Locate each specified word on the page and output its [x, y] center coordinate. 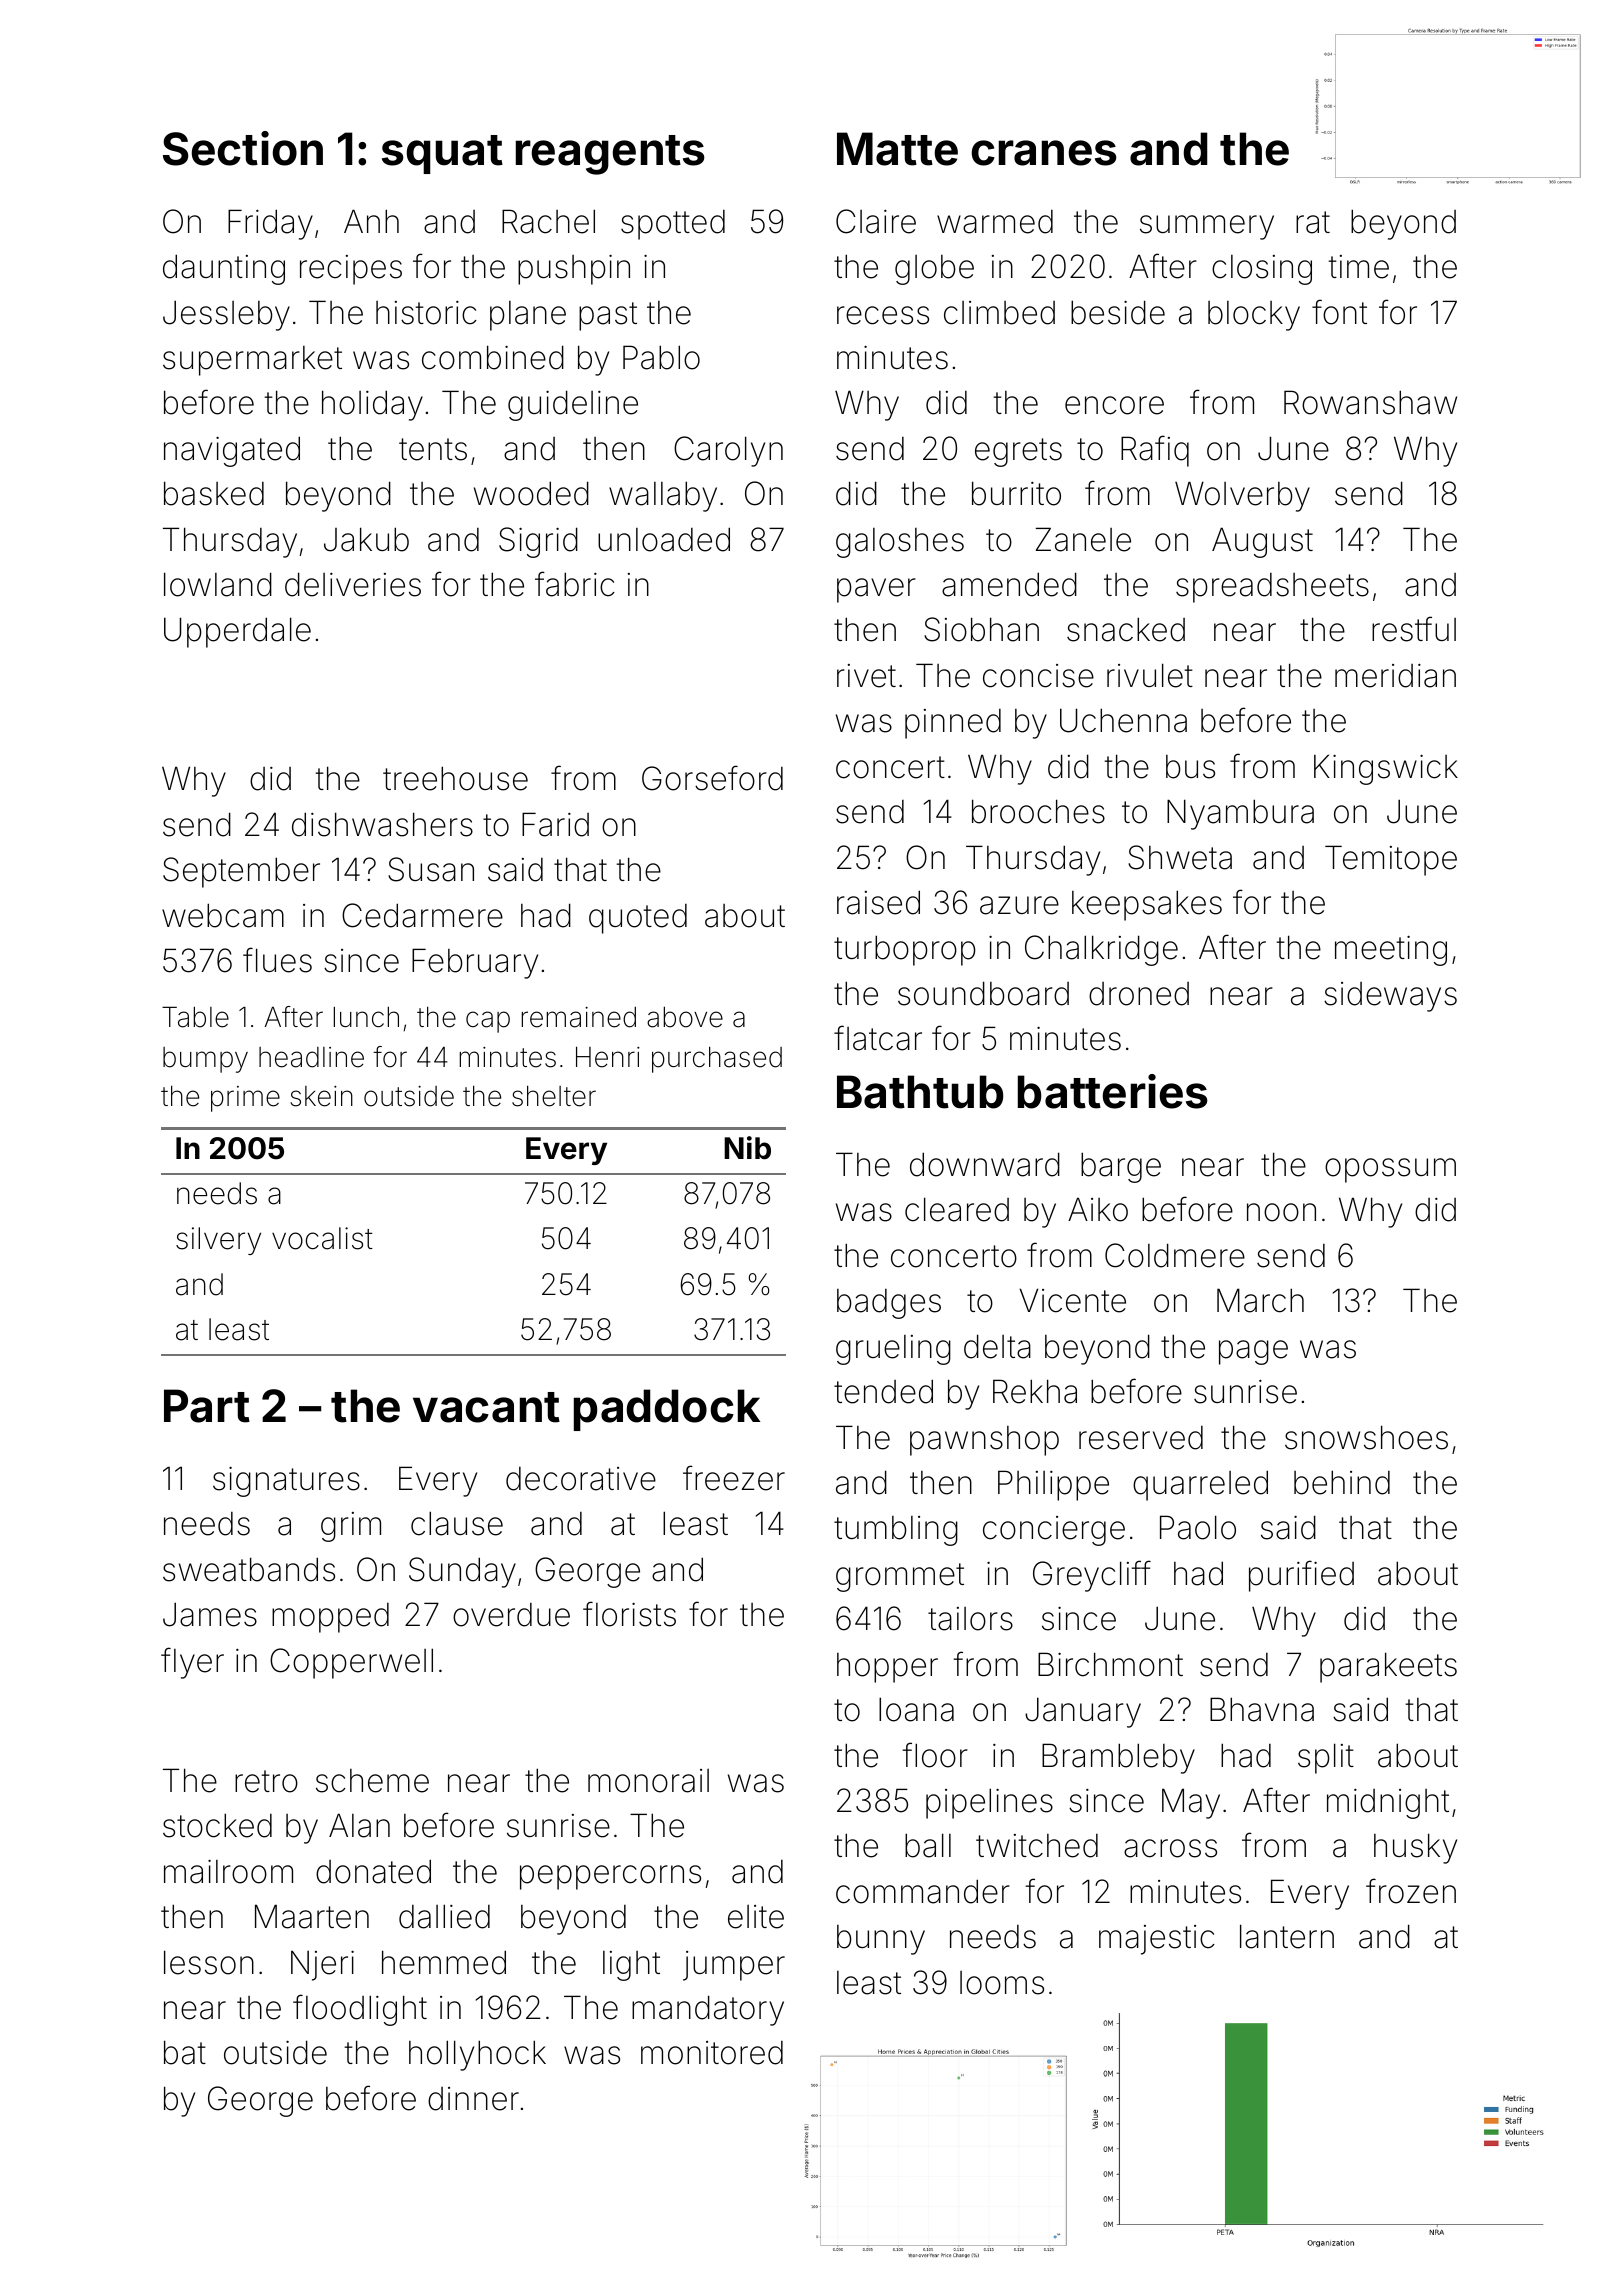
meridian [1395, 676]
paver [876, 590]
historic [426, 313]
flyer [192, 1663]
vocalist [322, 1238]
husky [1415, 1848]
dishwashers [382, 824]
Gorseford [712, 778]
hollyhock [477, 2055]
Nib [747, 1148]
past [608, 316]
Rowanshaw [1370, 402]
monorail [648, 1781]
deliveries [353, 584]
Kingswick [1386, 769]
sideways [1390, 997]
